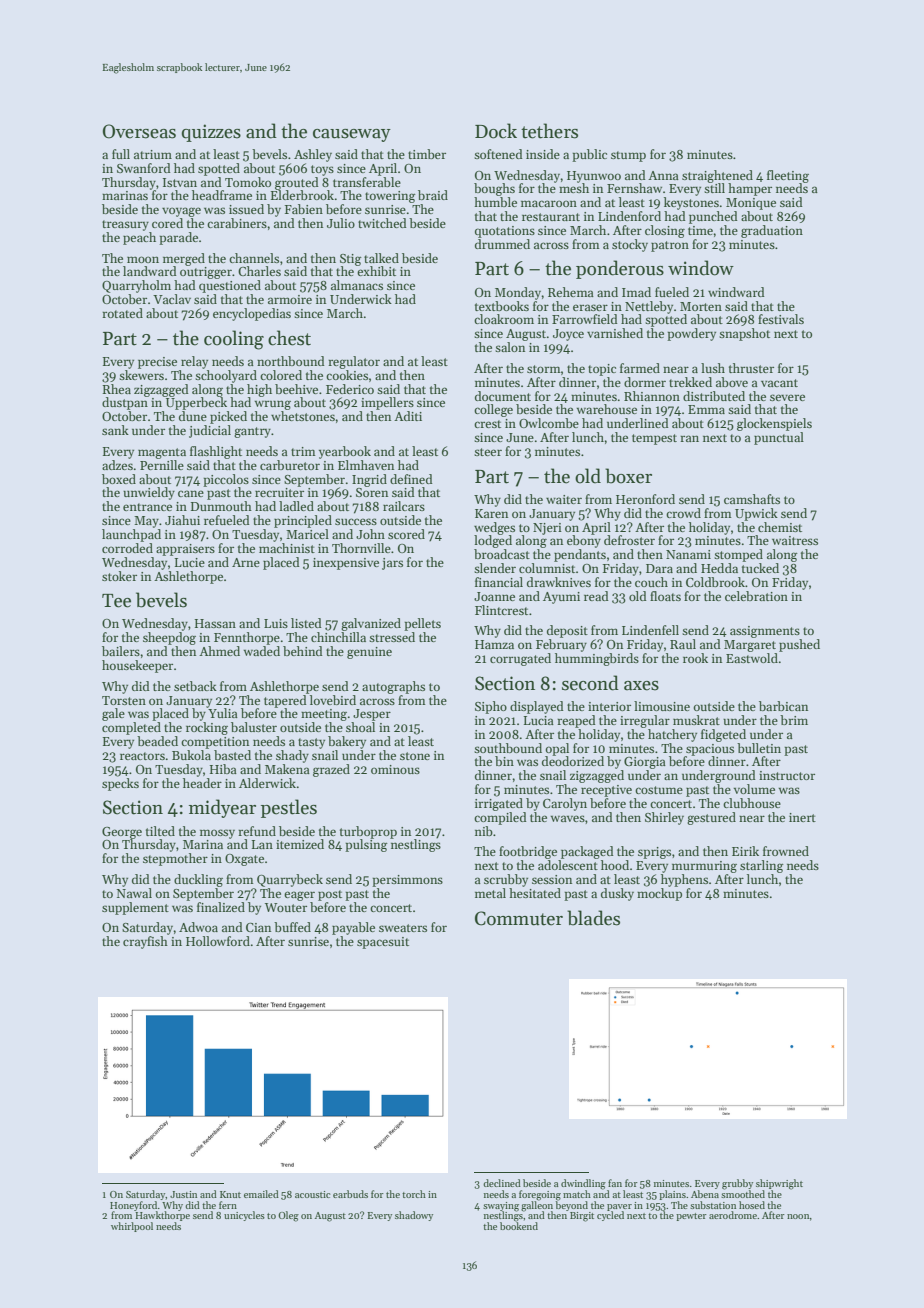 This image has width=924, height=1308. Describe the element at coordinates (183, 1194) in the image. I see `Justin` at that location.
